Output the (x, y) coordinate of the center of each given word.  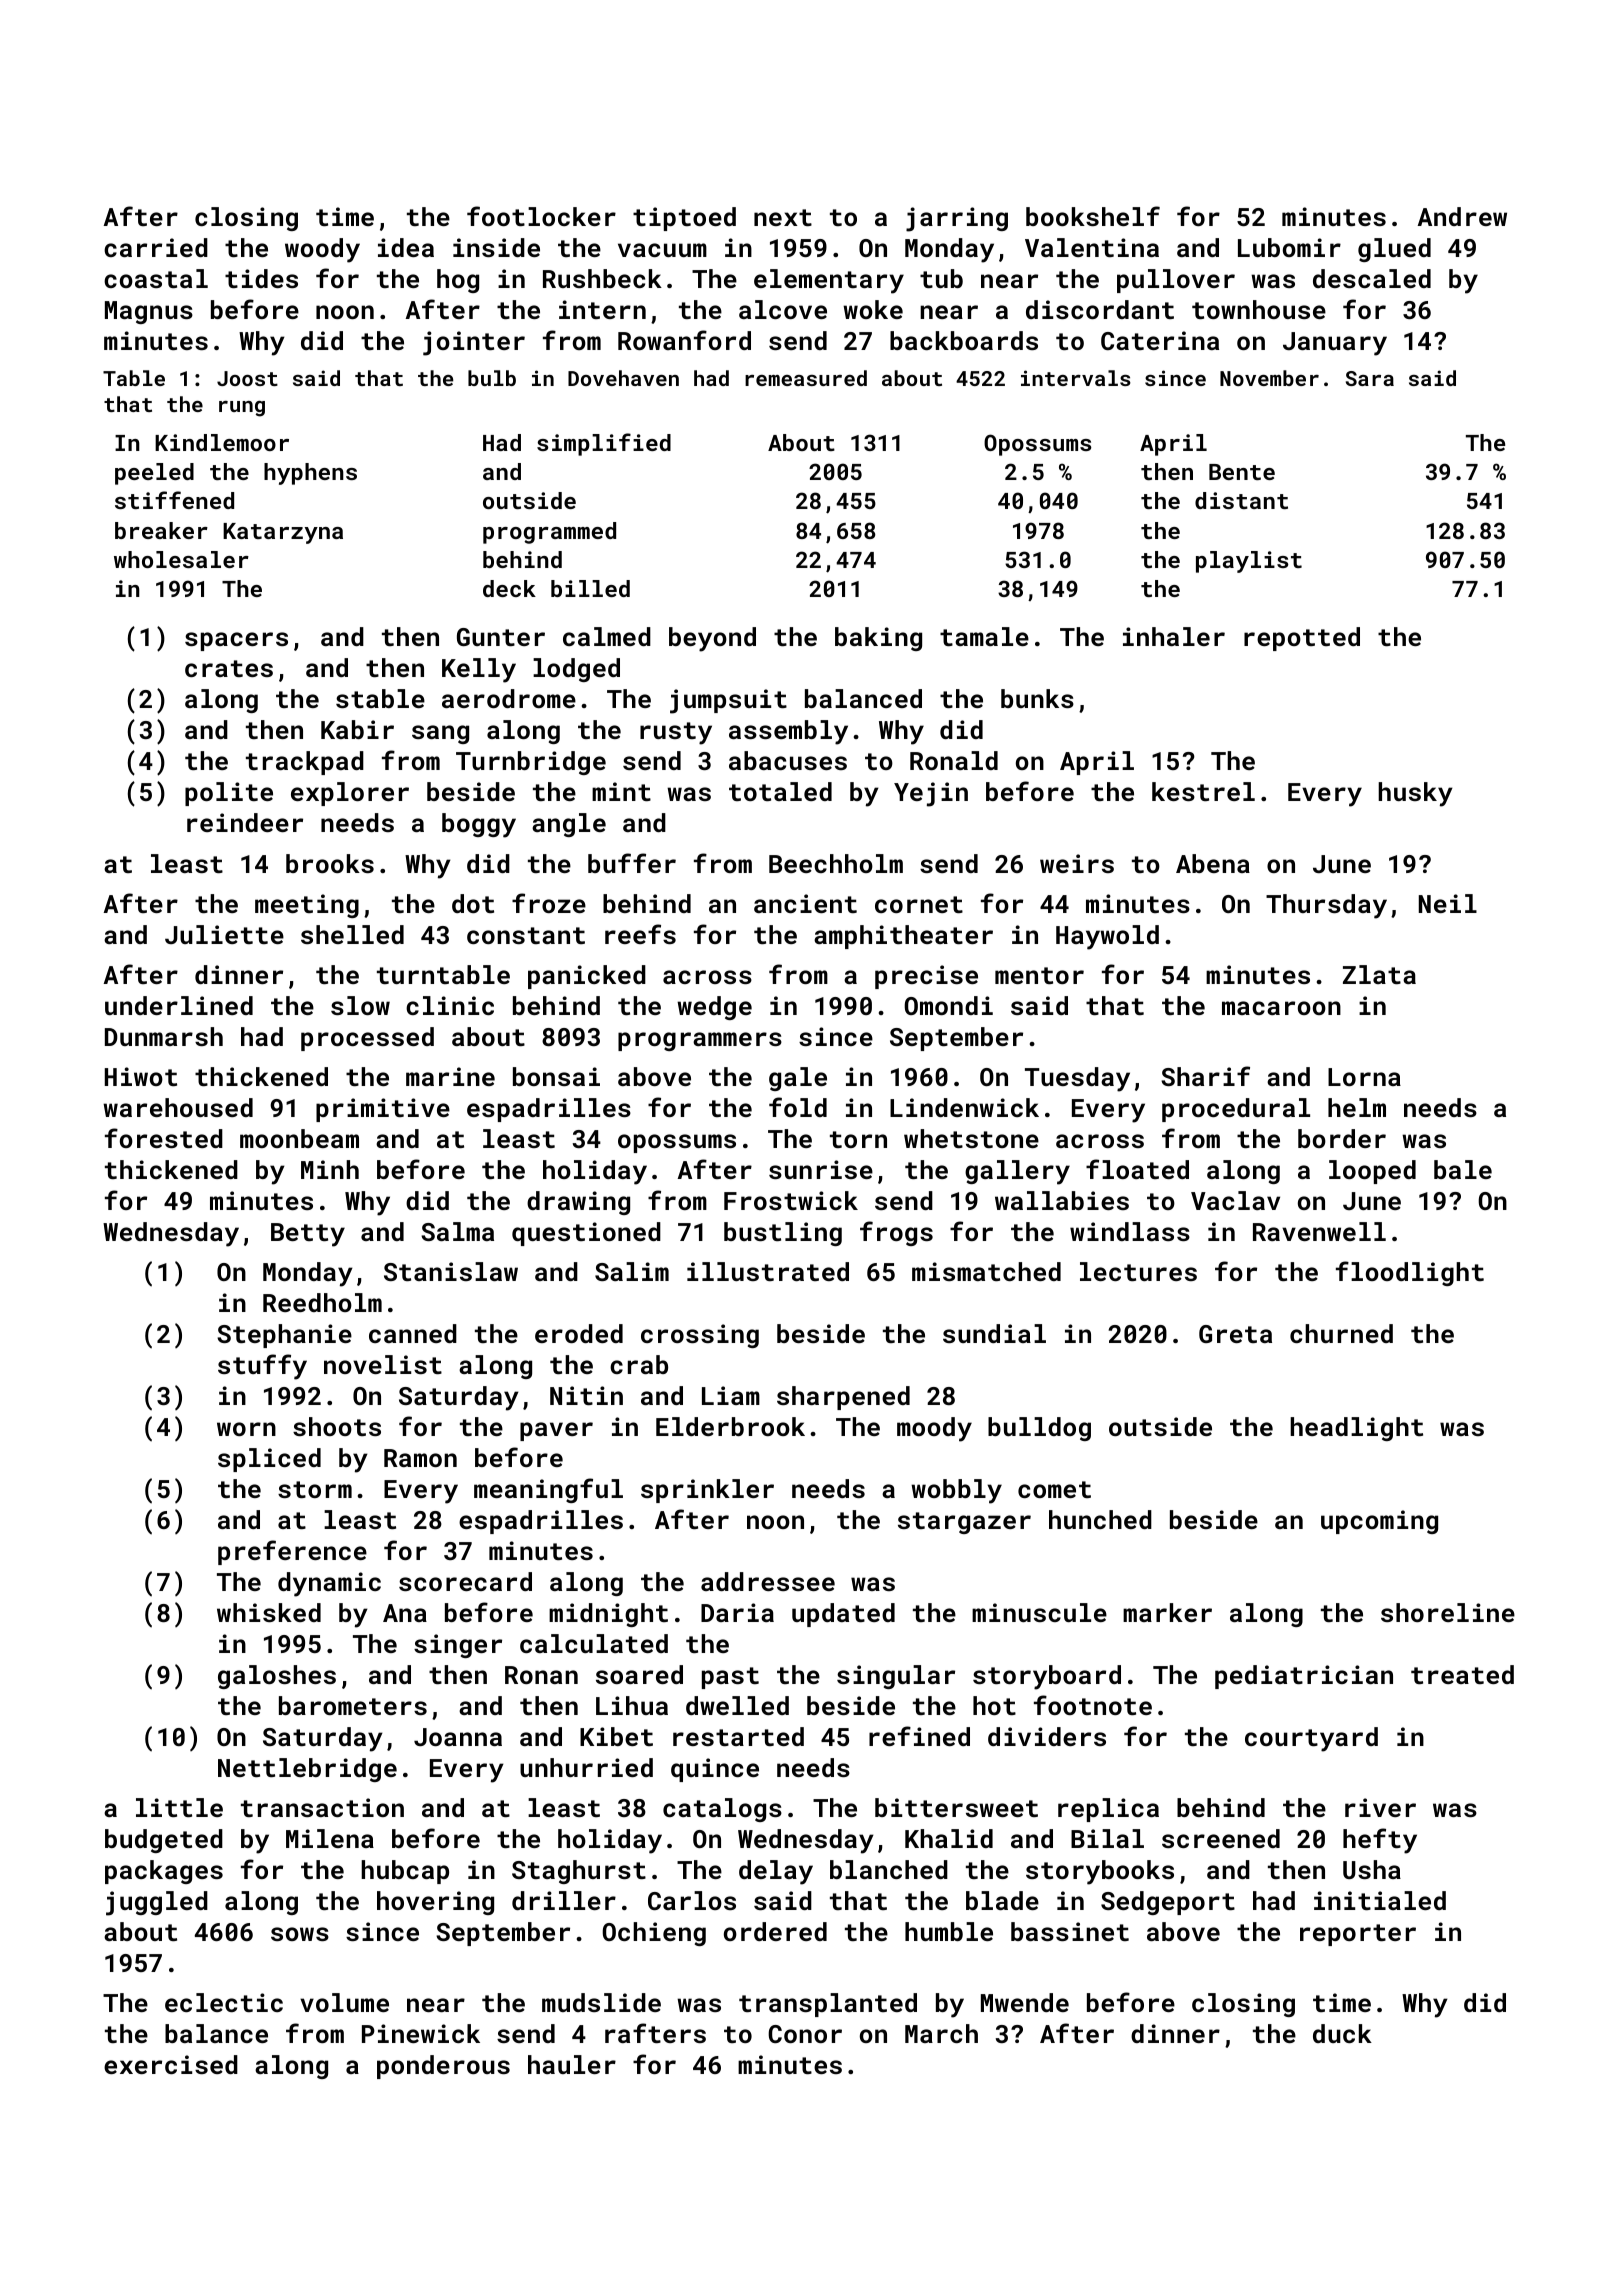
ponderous (443, 2067)
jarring (957, 219)
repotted (1302, 639)
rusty (676, 733)
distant (1241, 500)
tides (261, 278)
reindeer (245, 822)
